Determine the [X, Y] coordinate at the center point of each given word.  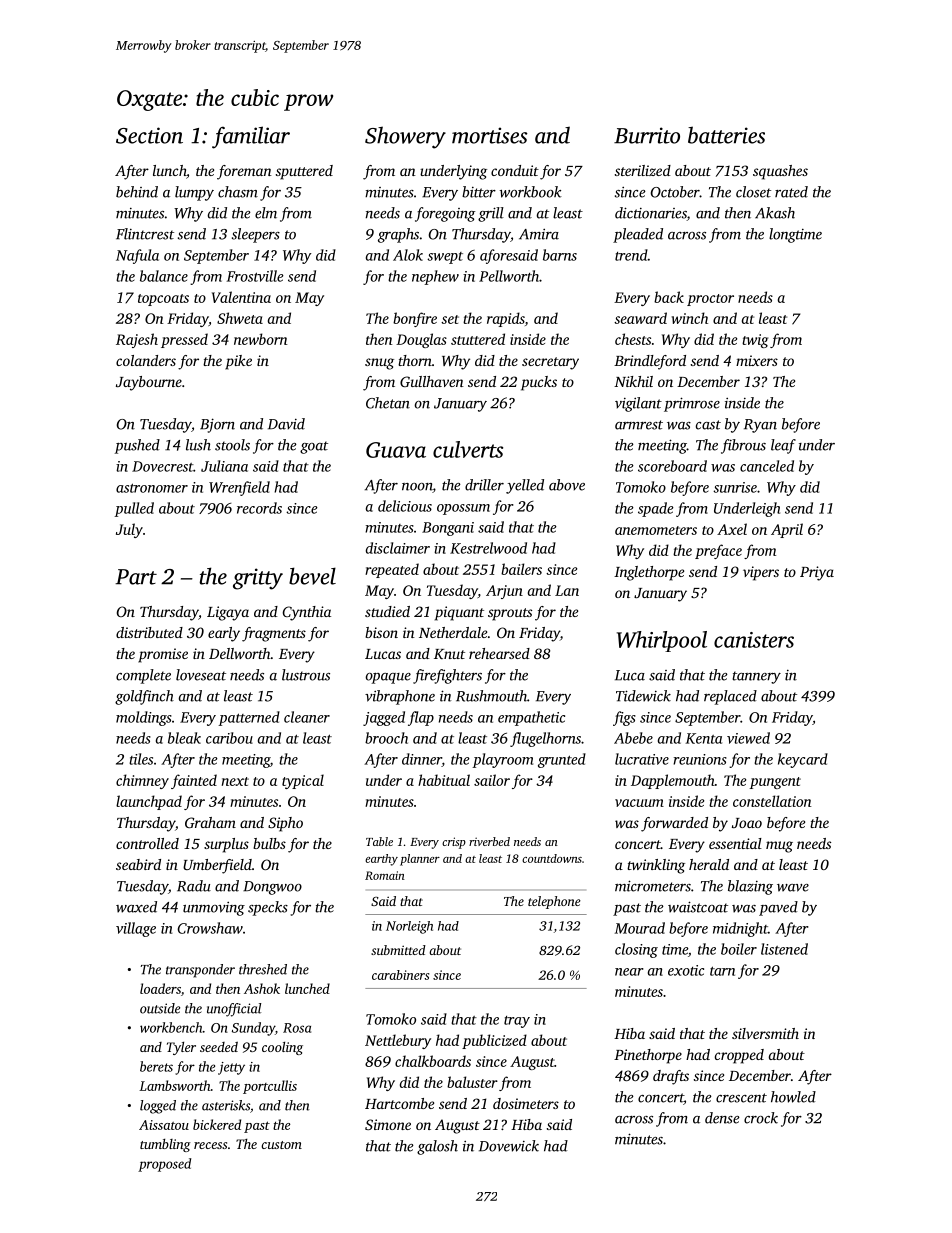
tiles [141, 759]
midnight [740, 929]
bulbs [269, 843]
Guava [396, 450]
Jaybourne [149, 383]
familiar [251, 137]
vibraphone [400, 697]
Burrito [647, 135]
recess [210, 1145]
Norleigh [409, 927]
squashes [780, 172]
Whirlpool [662, 641]
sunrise [735, 487]
